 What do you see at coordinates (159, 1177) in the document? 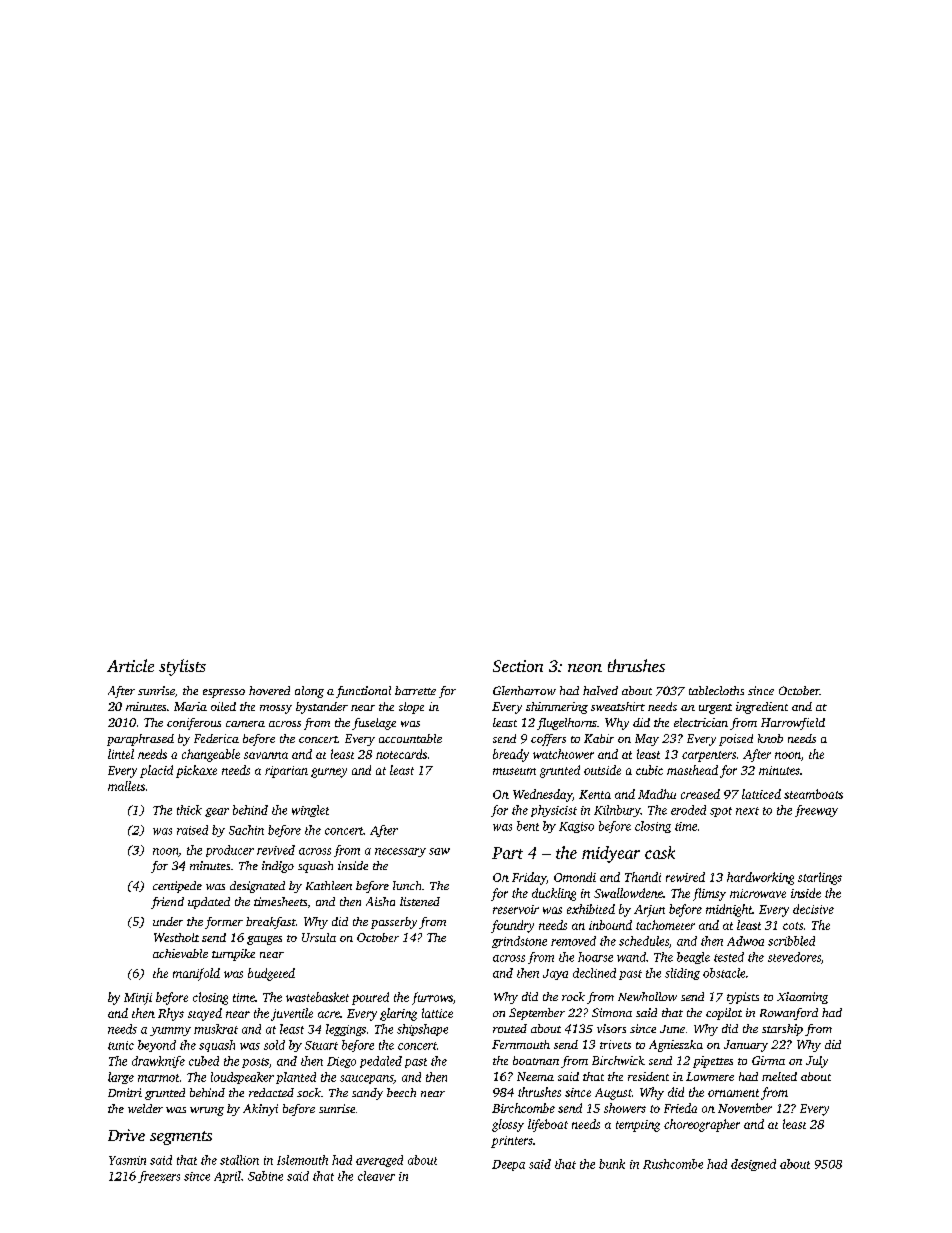
I see `freezers` at bounding box center [159, 1177].
